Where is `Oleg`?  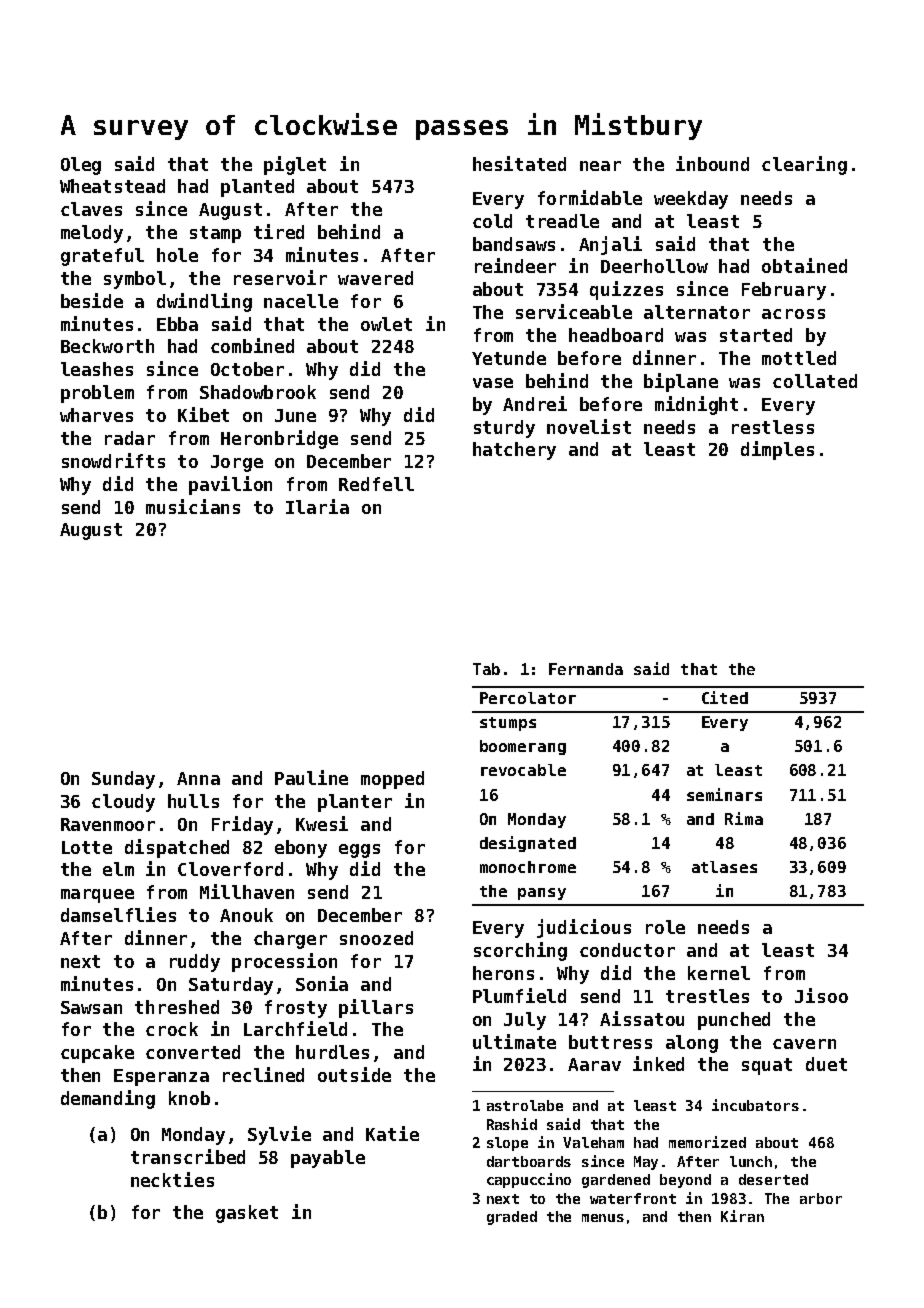
Oleg is located at coordinates (81, 166).
